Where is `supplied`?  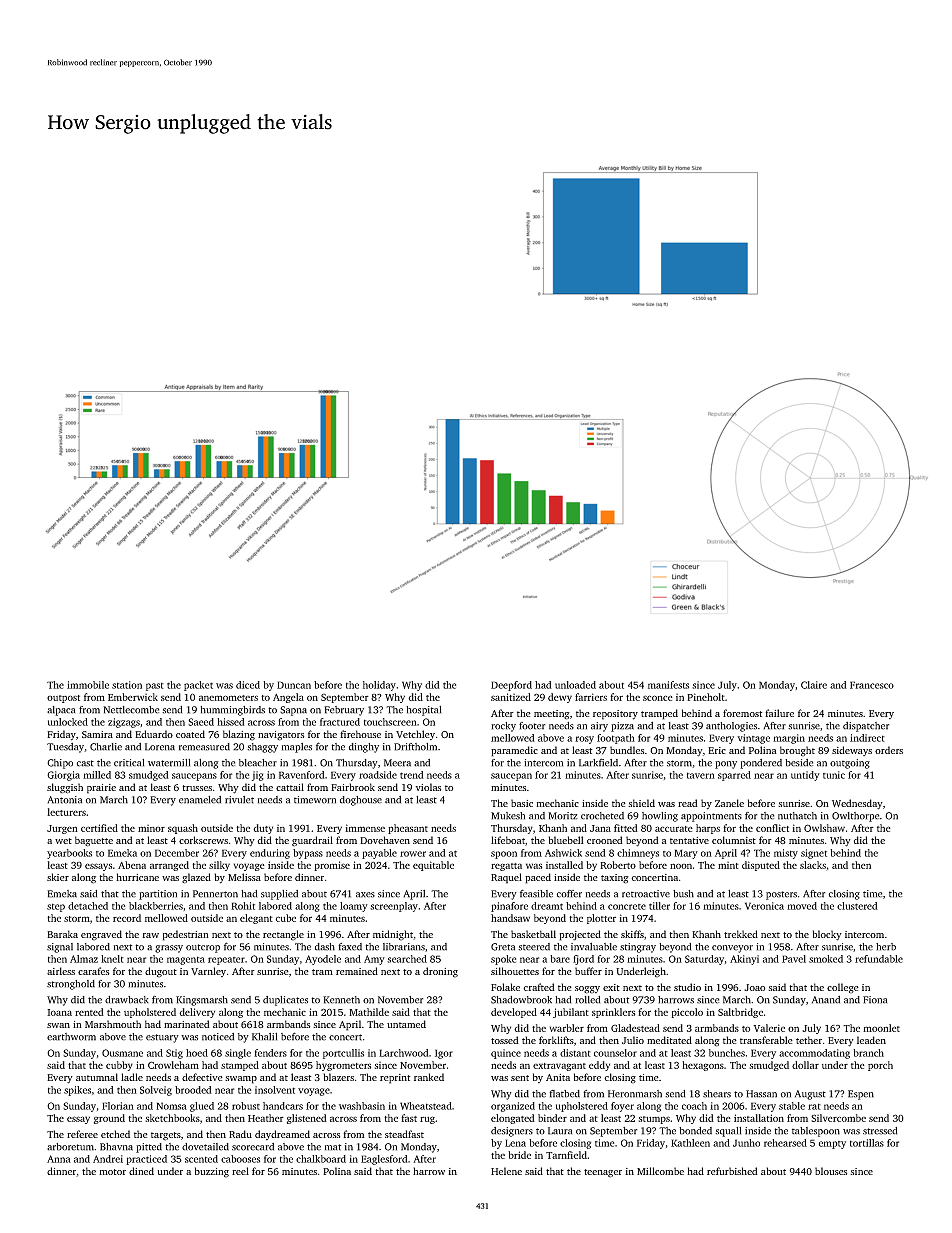 supplied is located at coordinates (279, 895).
